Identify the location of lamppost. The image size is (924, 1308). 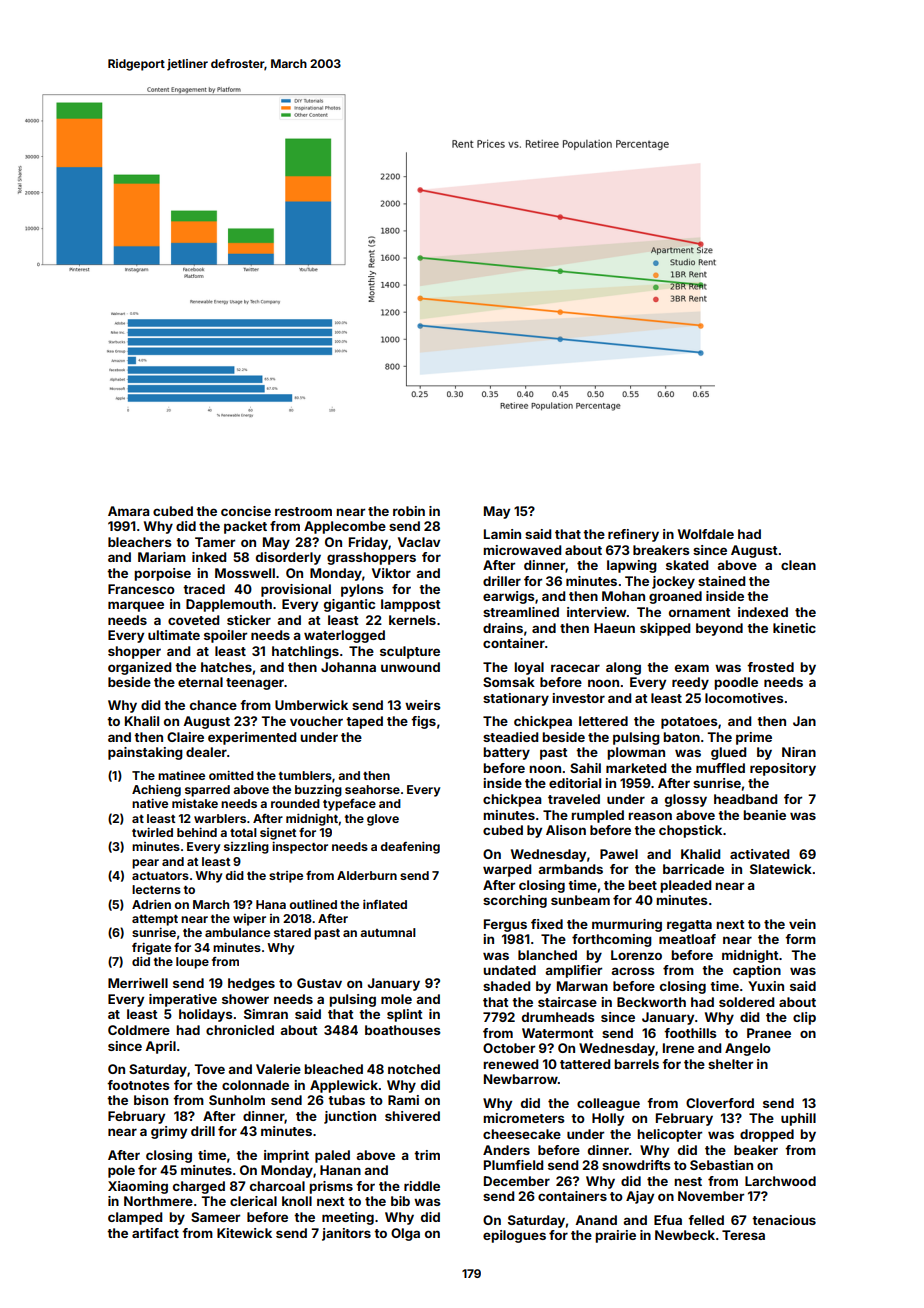
(411, 605).
